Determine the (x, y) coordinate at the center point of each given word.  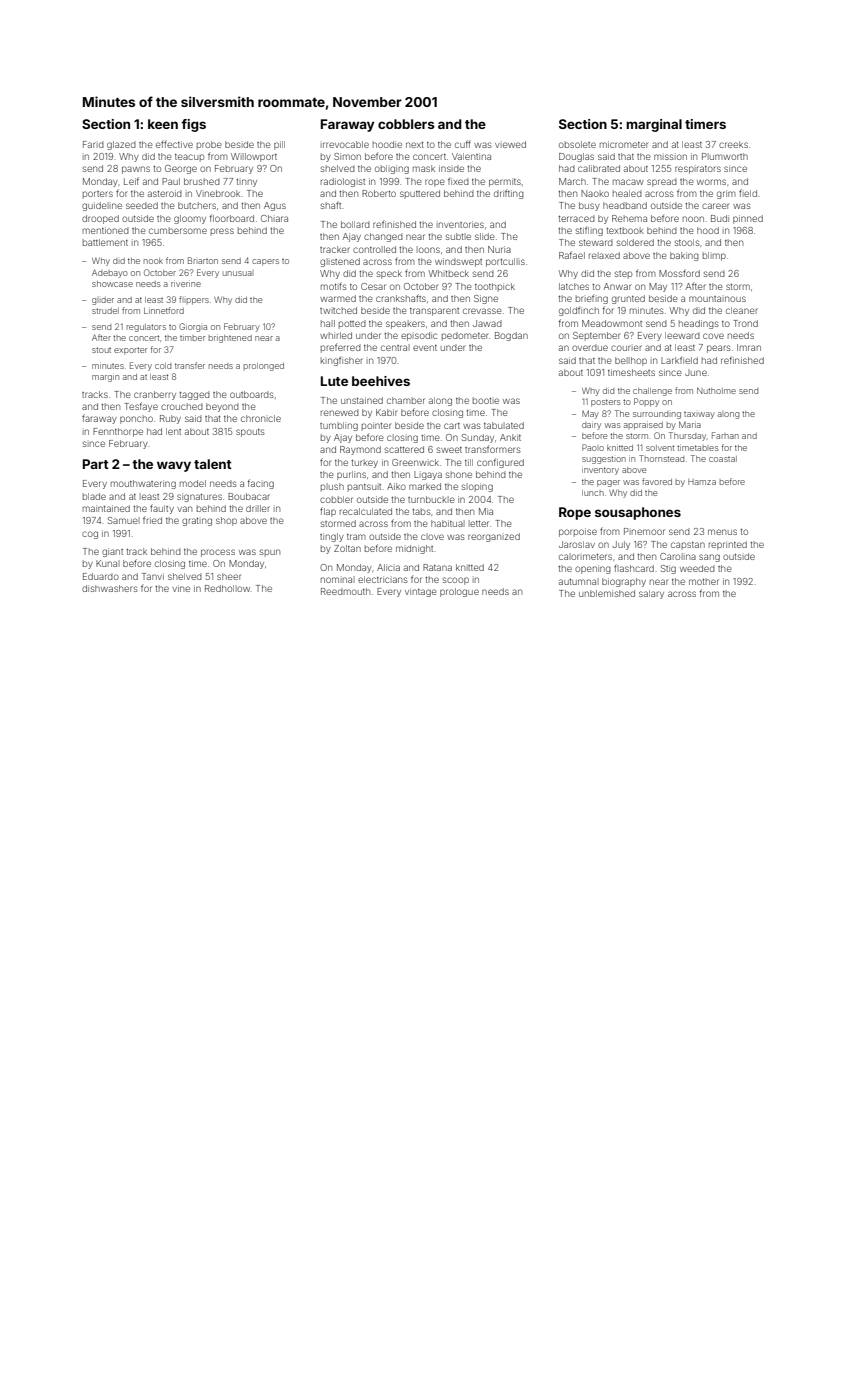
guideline (102, 206)
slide (485, 236)
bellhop (631, 361)
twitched (338, 310)
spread (662, 182)
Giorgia (193, 327)
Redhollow (227, 588)
